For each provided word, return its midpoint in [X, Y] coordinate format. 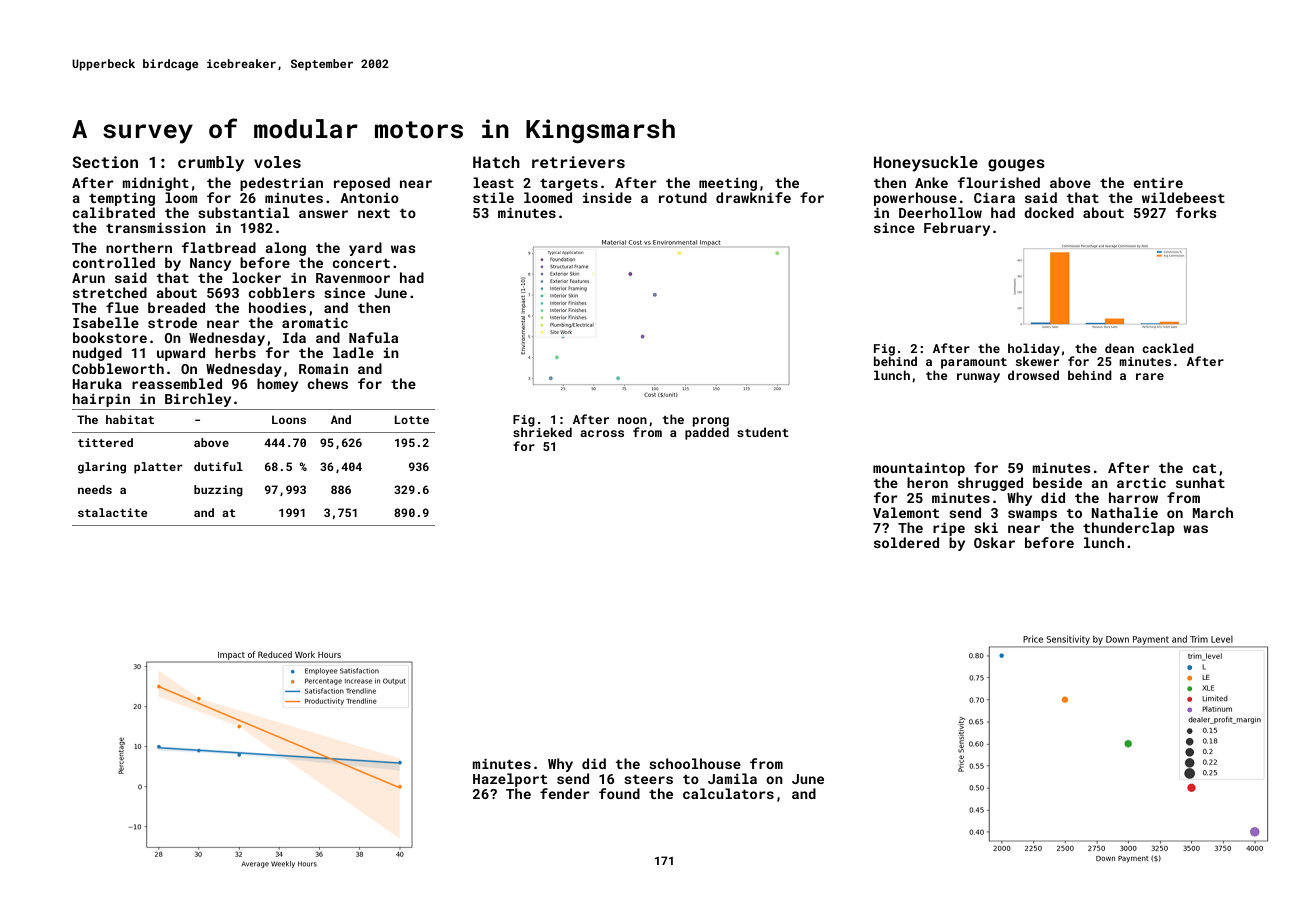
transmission [156, 228]
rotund [683, 197]
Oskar [994, 542]
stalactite [112, 512]
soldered [906, 542]
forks [1196, 212]
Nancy [210, 264]
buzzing [218, 491]
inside [607, 197]
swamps [1032, 515]
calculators [728, 793]
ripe [949, 529]
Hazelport [510, 780]
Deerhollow [940, 212]
